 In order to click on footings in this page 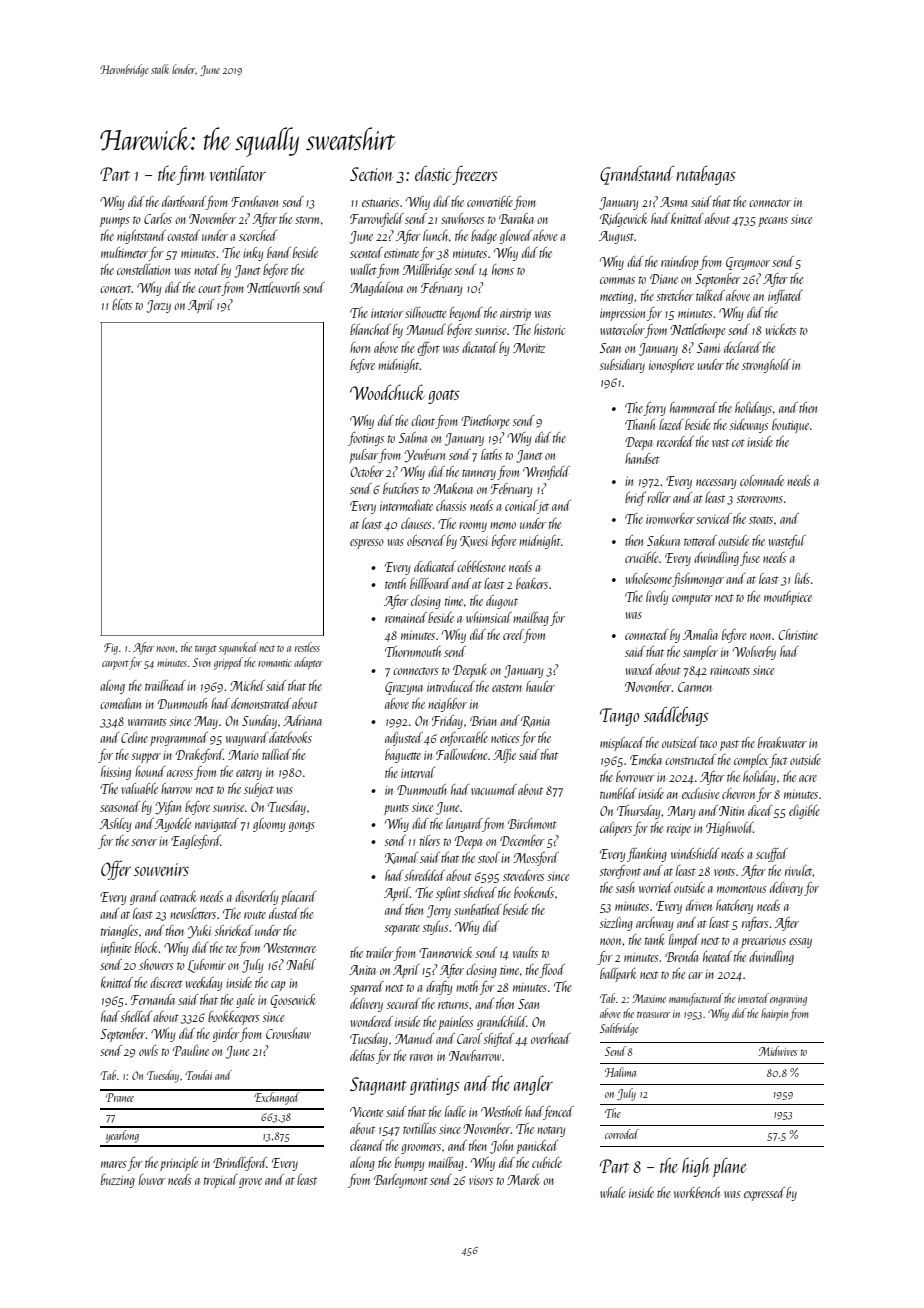, I will do `click(366, 439)`.
